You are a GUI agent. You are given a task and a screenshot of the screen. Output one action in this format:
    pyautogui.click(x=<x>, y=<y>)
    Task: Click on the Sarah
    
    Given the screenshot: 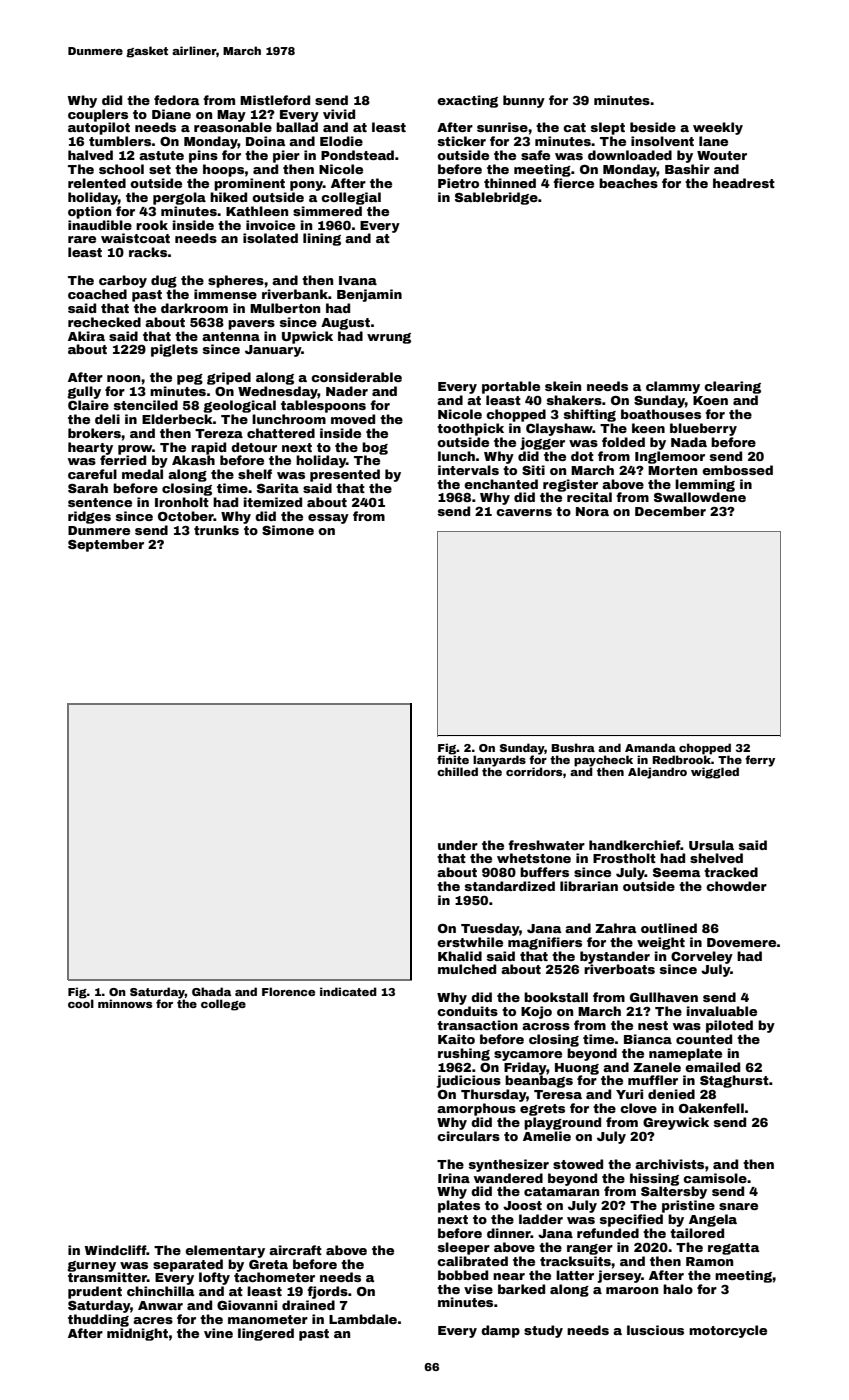 What is the action you would take?
    pyautogui.click(x=88, y=488)
